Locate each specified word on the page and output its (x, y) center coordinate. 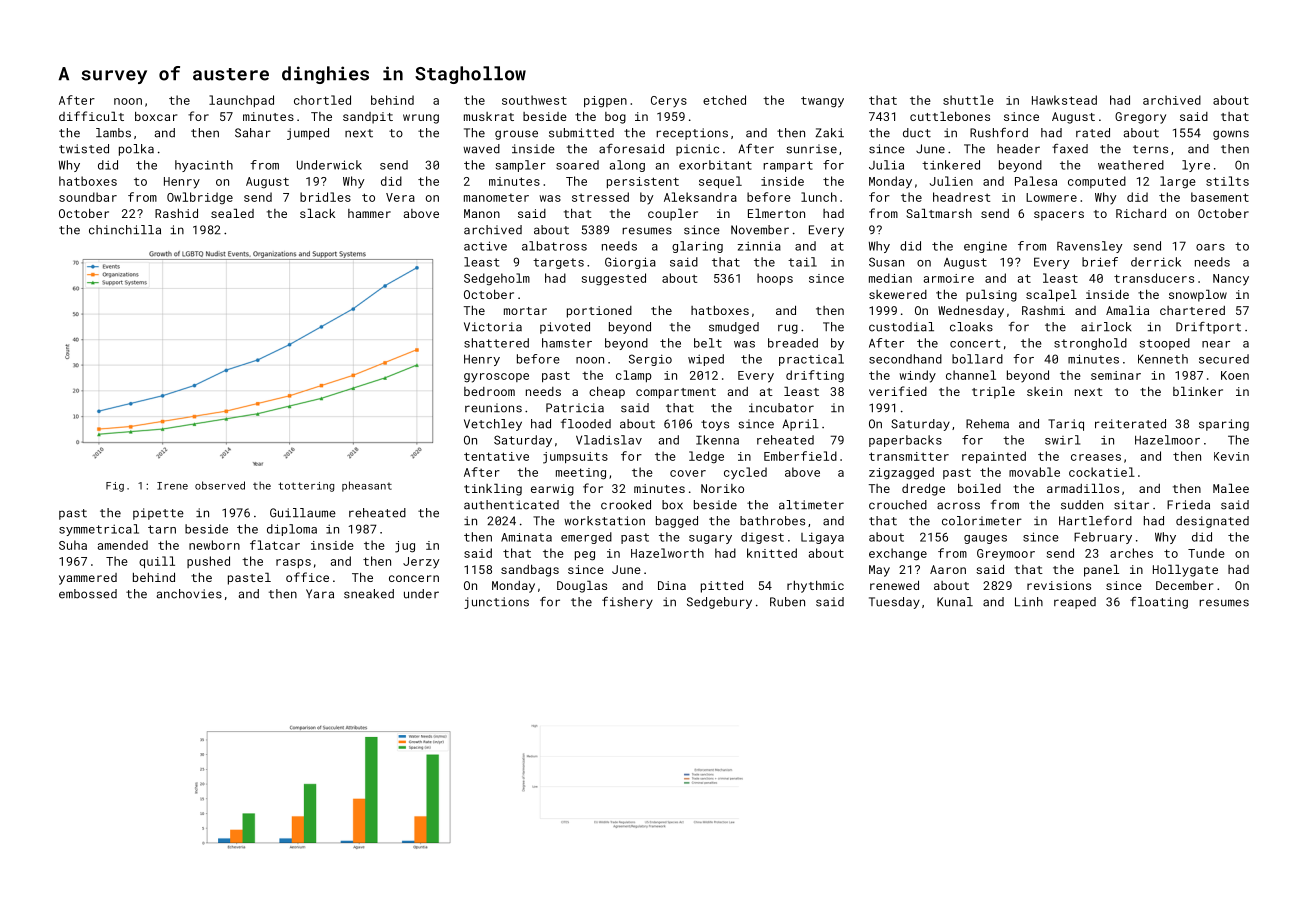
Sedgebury (719, 603)
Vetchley (493, 425)
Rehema (987, 424)
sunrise (811, 149)
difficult (91, 116)
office (307, 577)
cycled (745, 473)
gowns (1231, 135)
